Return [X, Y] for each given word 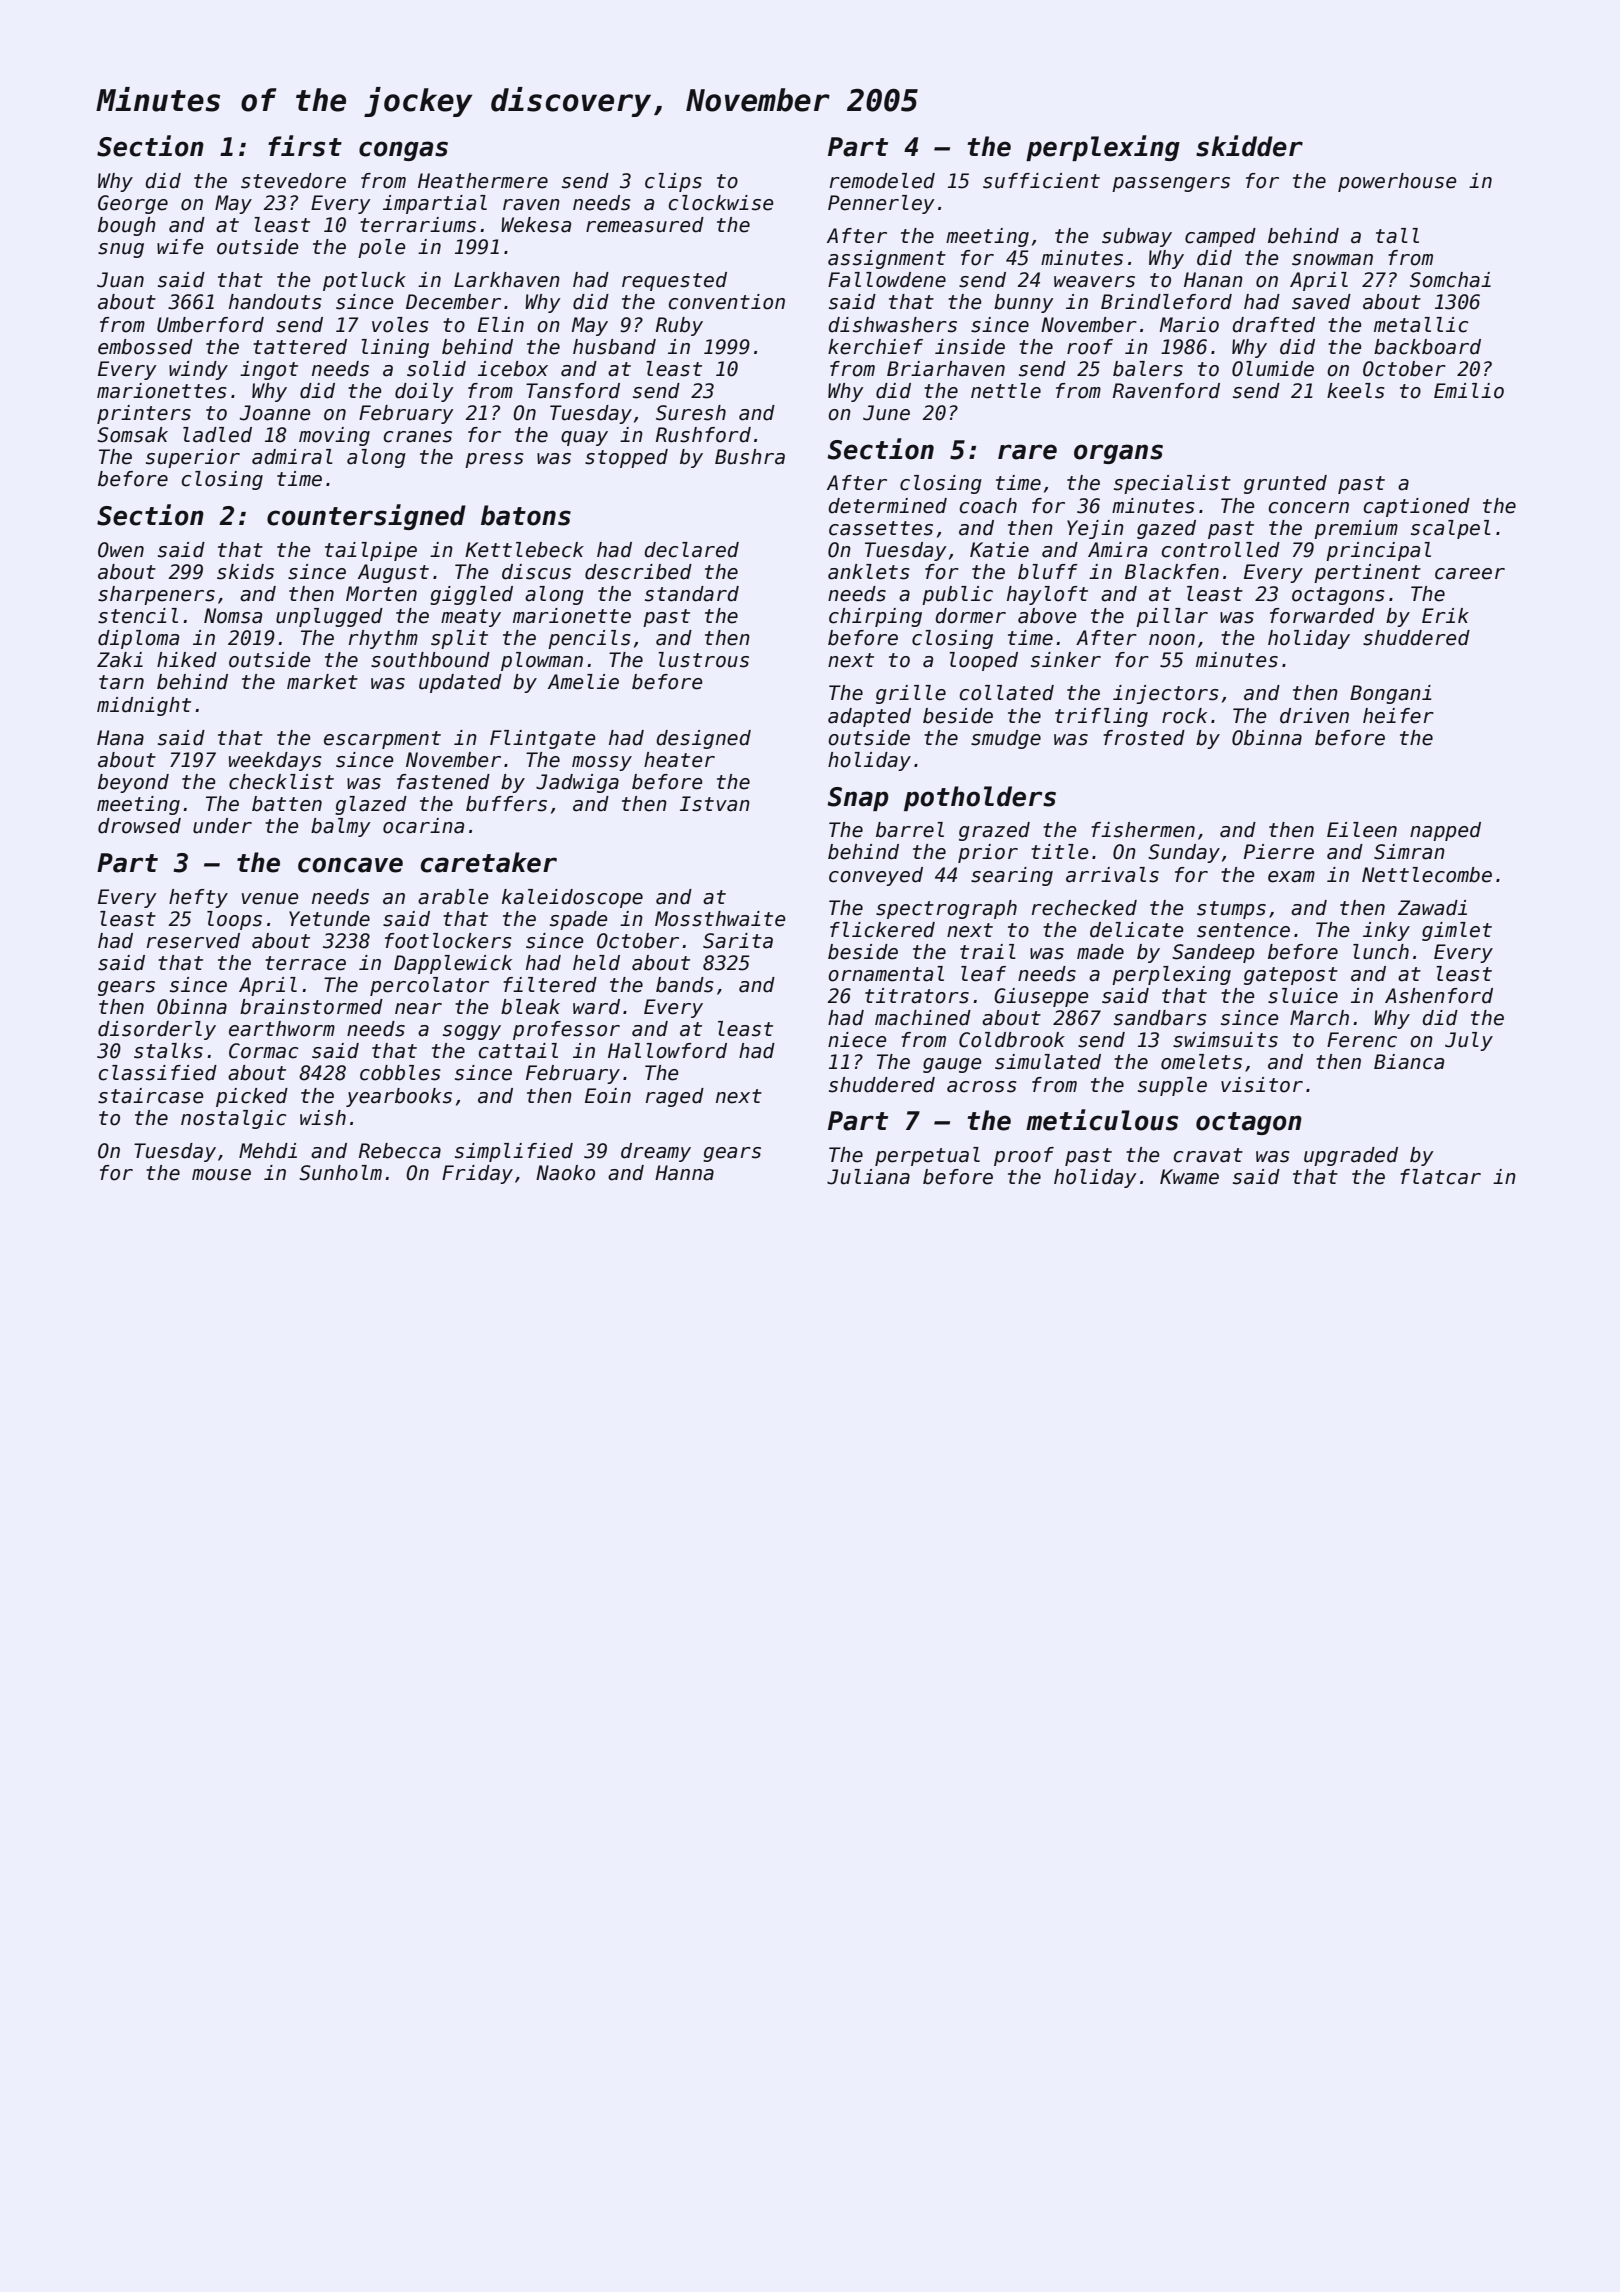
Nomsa [233, 616]
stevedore [293, 181]
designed [703, 739]
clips [673, 182]
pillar [1172, 617]
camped [1220, 237]
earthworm [282, 1029]
